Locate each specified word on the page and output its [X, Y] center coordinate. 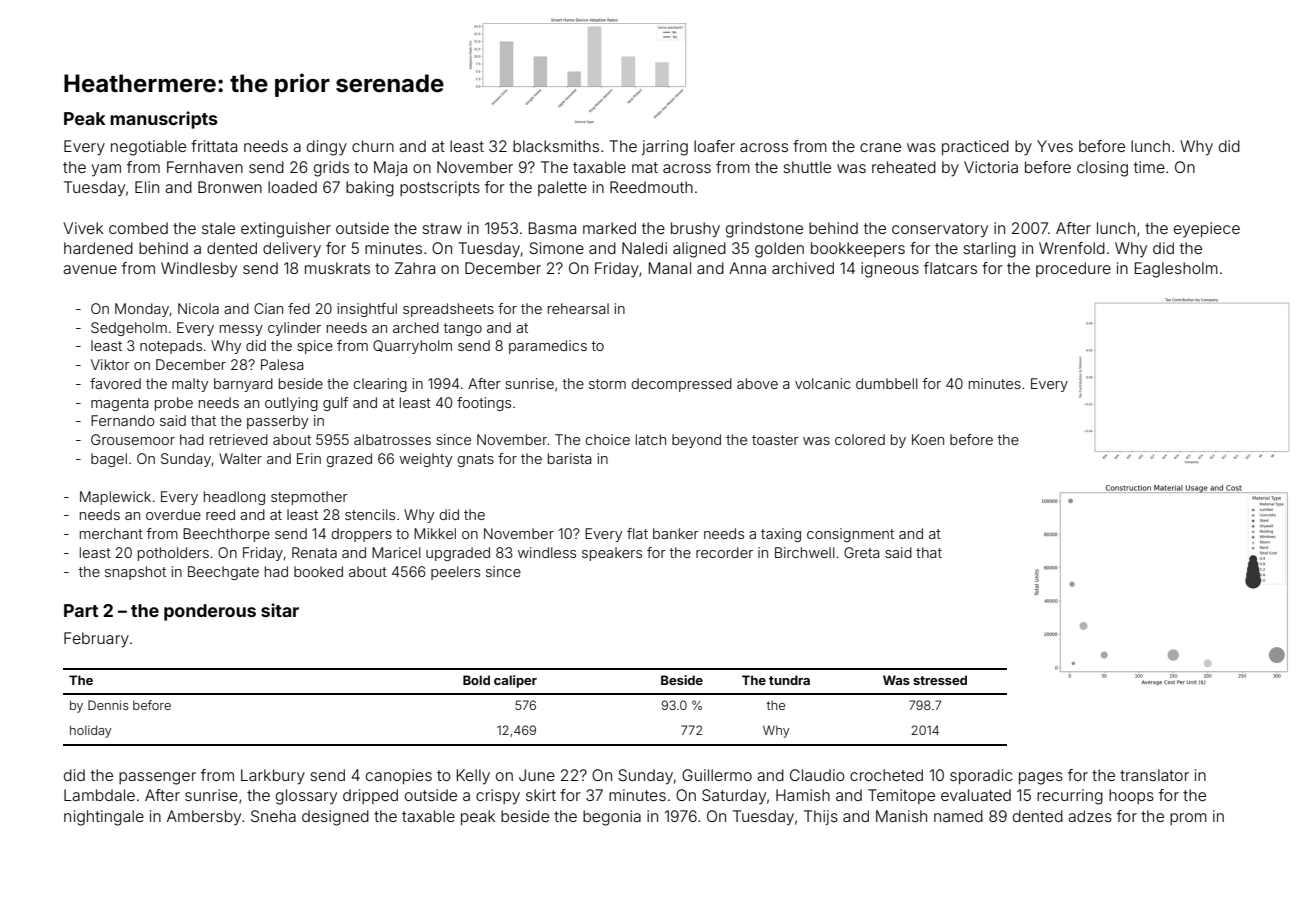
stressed [940, 680]
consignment [850, 535]
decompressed [681, 385]
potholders [173, 554]
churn [373, 146]
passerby [277, 422]
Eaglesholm [1176, 270]
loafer [714, 146]
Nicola [198, 308]
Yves [1055, 146]
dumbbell [887, 383]
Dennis [108, 705]
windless [547, 552]
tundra [789, 680]
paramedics [548, 347]
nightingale [104, 818]
